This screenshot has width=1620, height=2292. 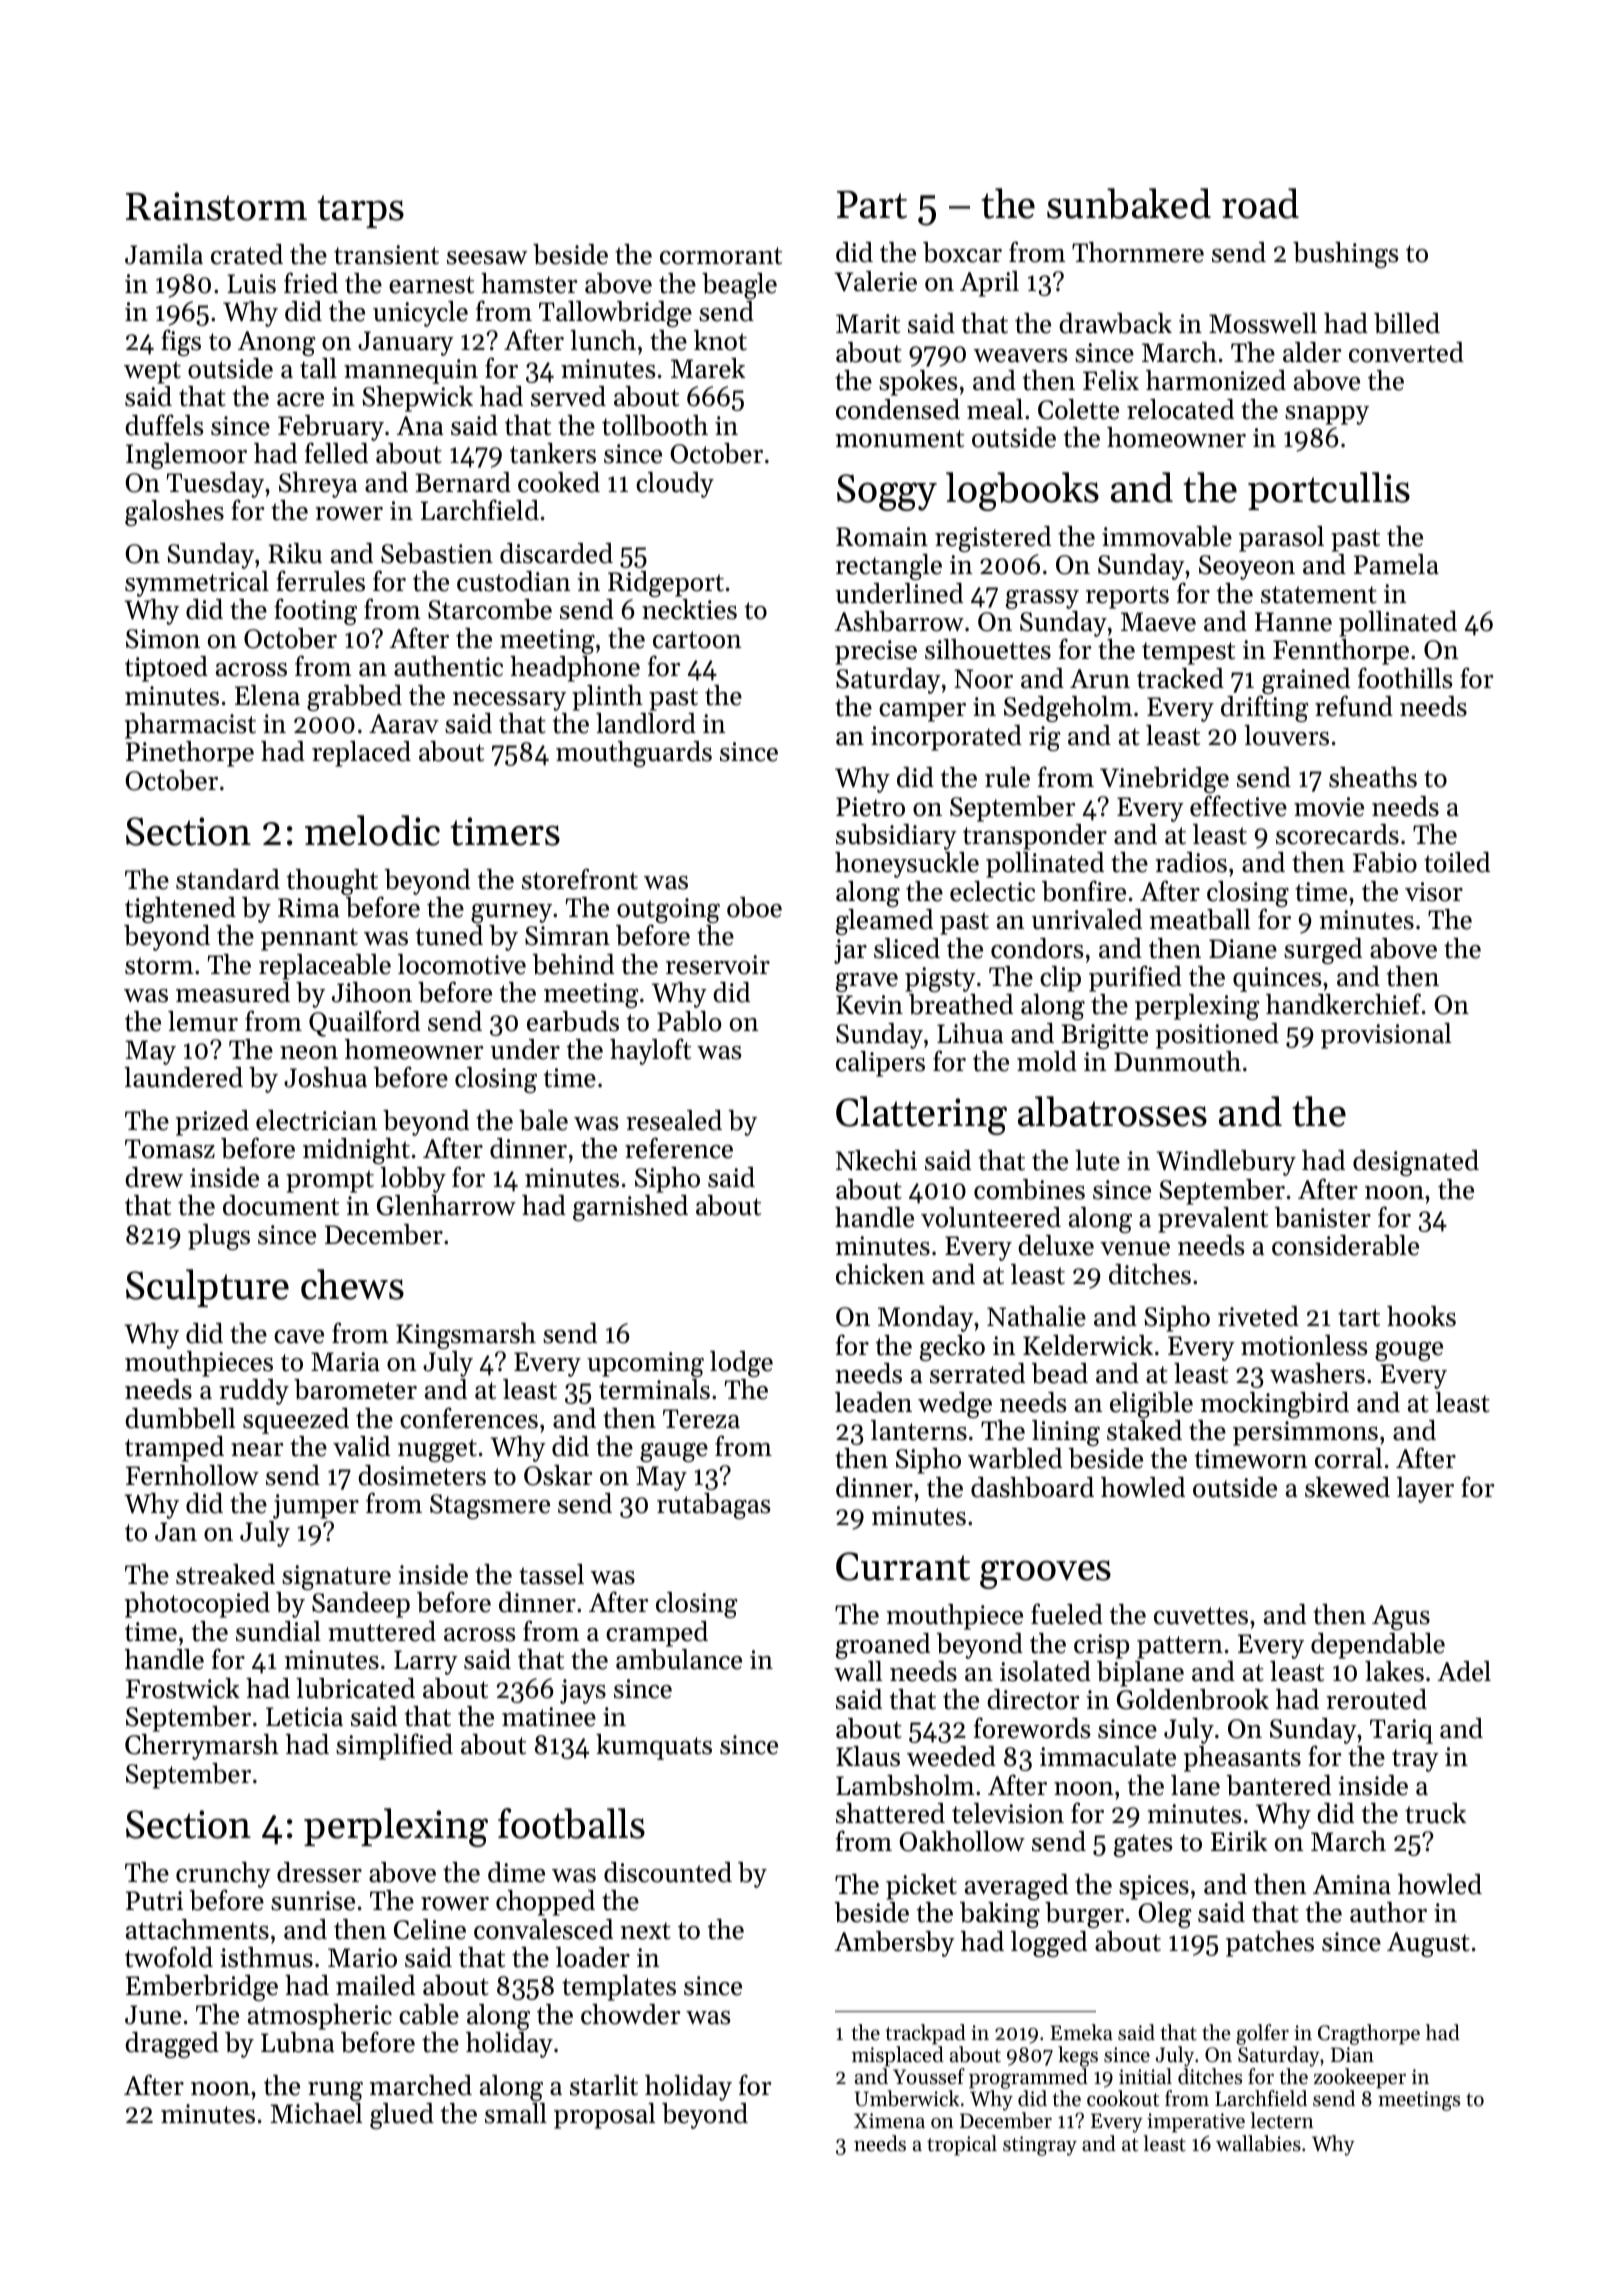 I want to click on Glenharrow, so click(x=446, y=1205).
